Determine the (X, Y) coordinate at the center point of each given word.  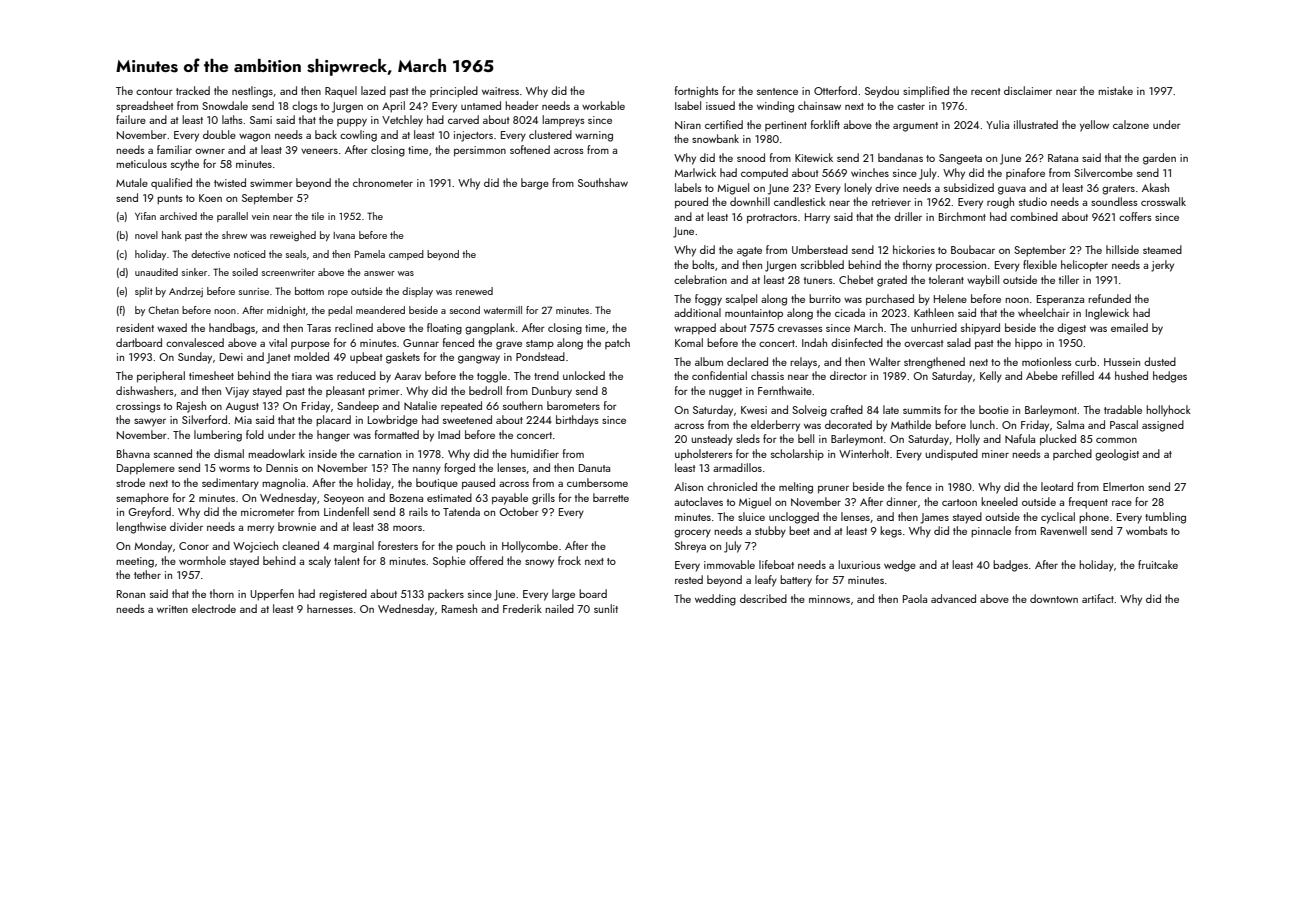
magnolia (283, 484)
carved (463, 119)
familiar (174, 149)
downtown (1054, 598)
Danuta (594, 468)
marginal (353, 547)
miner (995, 454)
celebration (700, 279)
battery (796, 581)
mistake (1115, 90)
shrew (234, 235)
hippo (1028, 344)
